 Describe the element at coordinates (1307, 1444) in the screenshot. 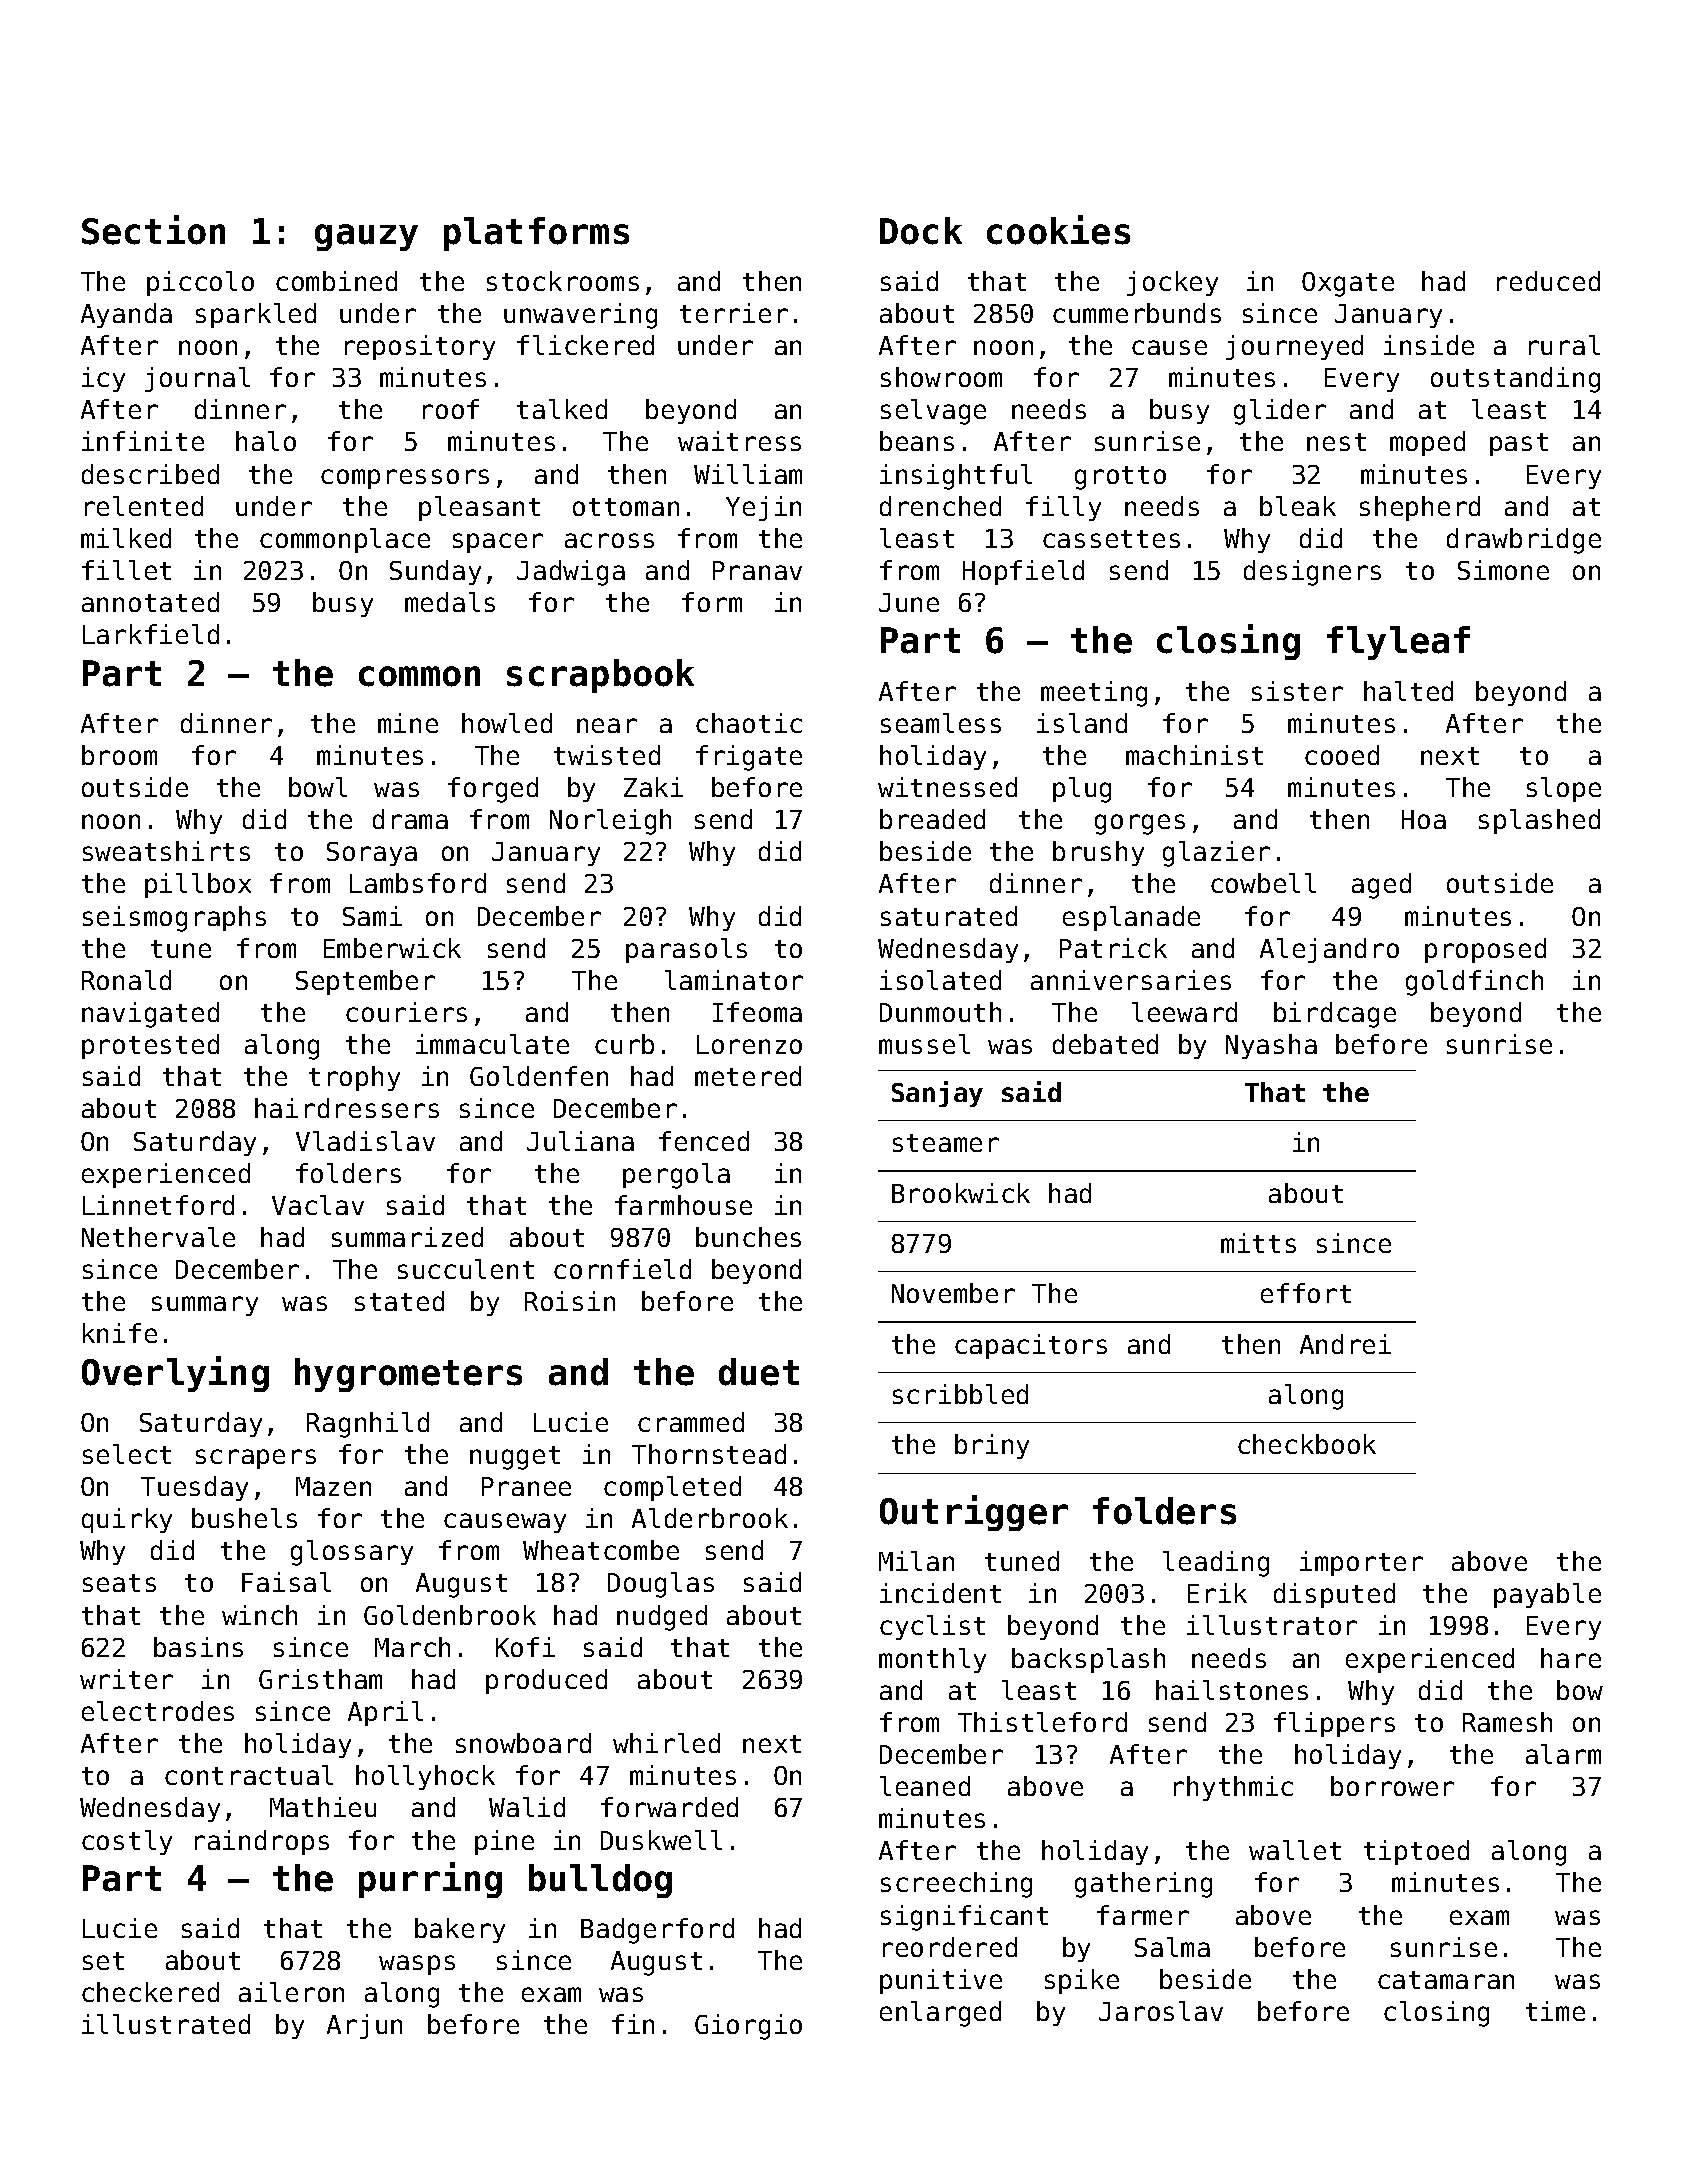

I see `checkbook` at that location.
